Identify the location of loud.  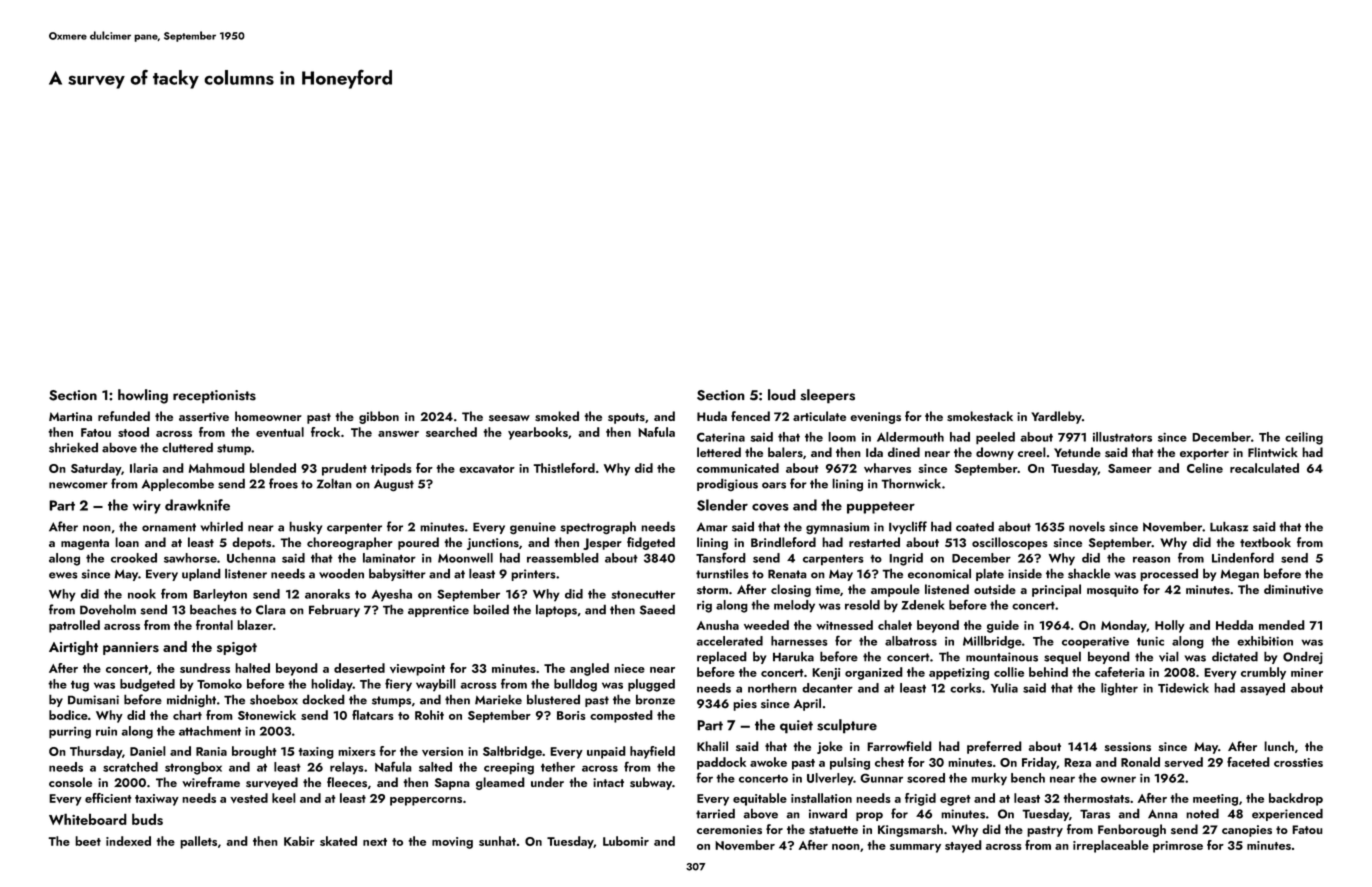
(782, 395).
